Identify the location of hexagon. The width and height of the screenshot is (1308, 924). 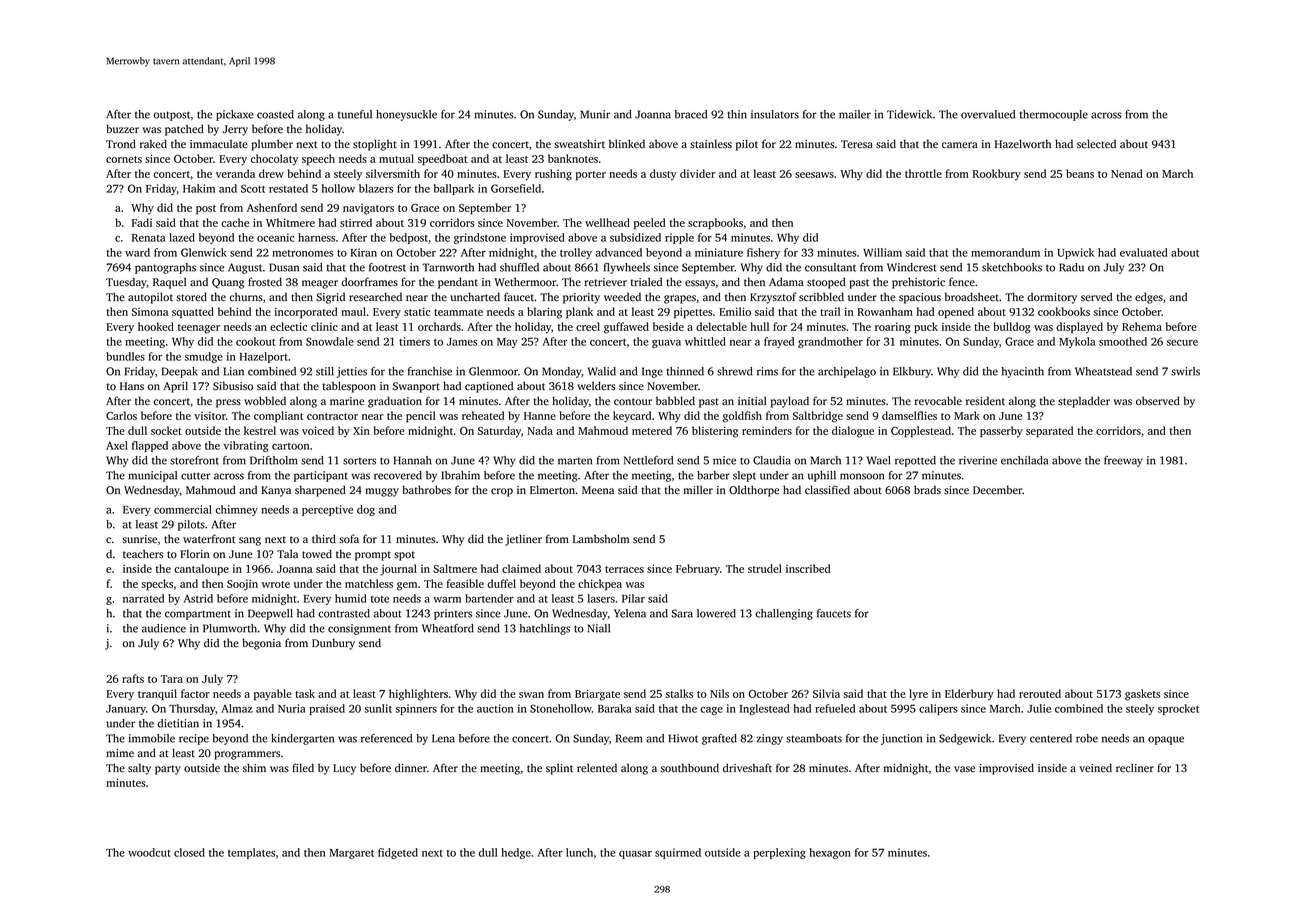
(830, 853).
